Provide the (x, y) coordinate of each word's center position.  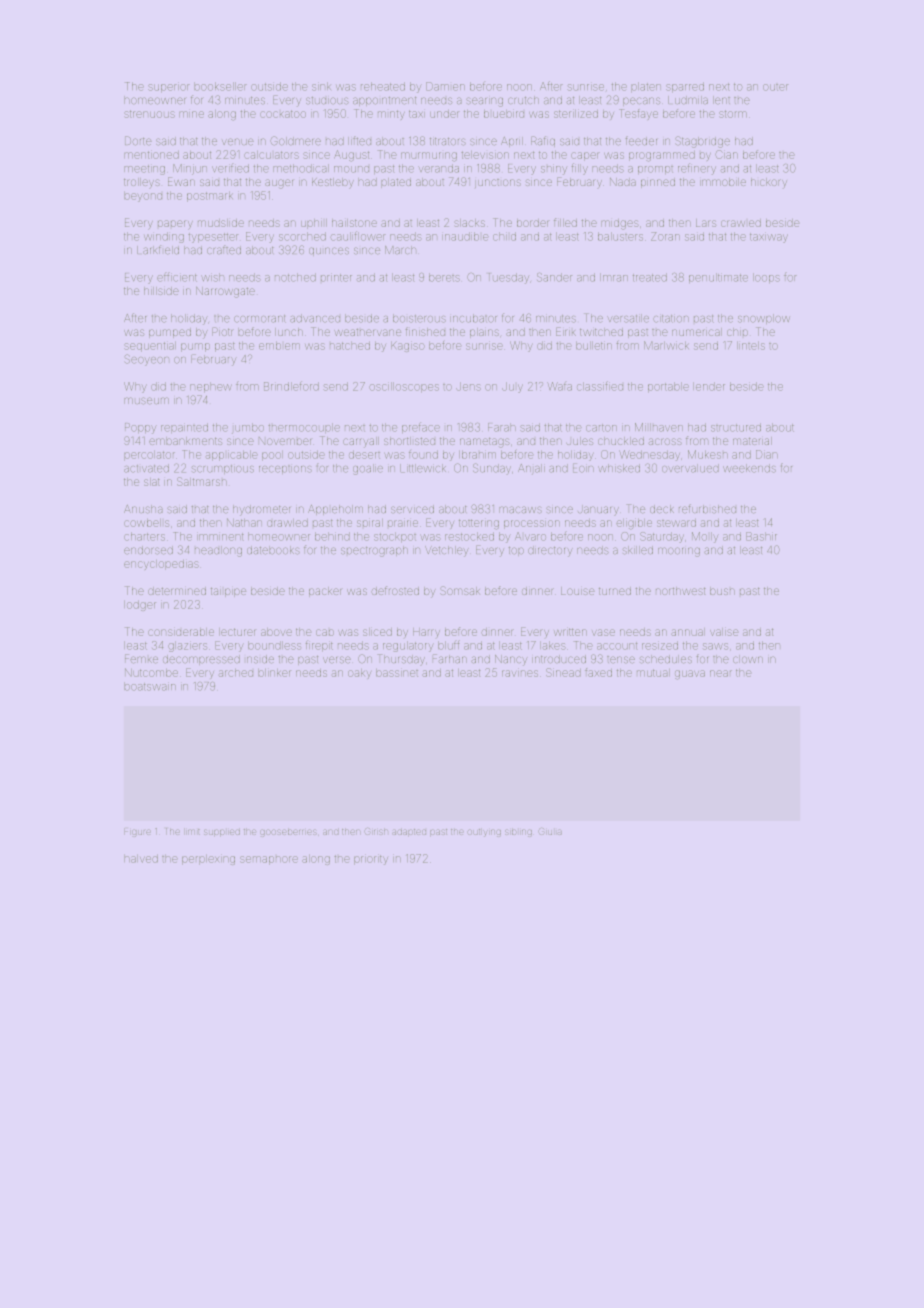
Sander (554, 277)
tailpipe (228, 592)
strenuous (150, 114)
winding (164, 237)
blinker (275, 673)
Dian (767, 454)
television (485, 155)
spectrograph (374, 551)
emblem (279, 346)
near (721, 673)
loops (766, 278)
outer (775, 87)
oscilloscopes (404, 387)
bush (722, 591)
